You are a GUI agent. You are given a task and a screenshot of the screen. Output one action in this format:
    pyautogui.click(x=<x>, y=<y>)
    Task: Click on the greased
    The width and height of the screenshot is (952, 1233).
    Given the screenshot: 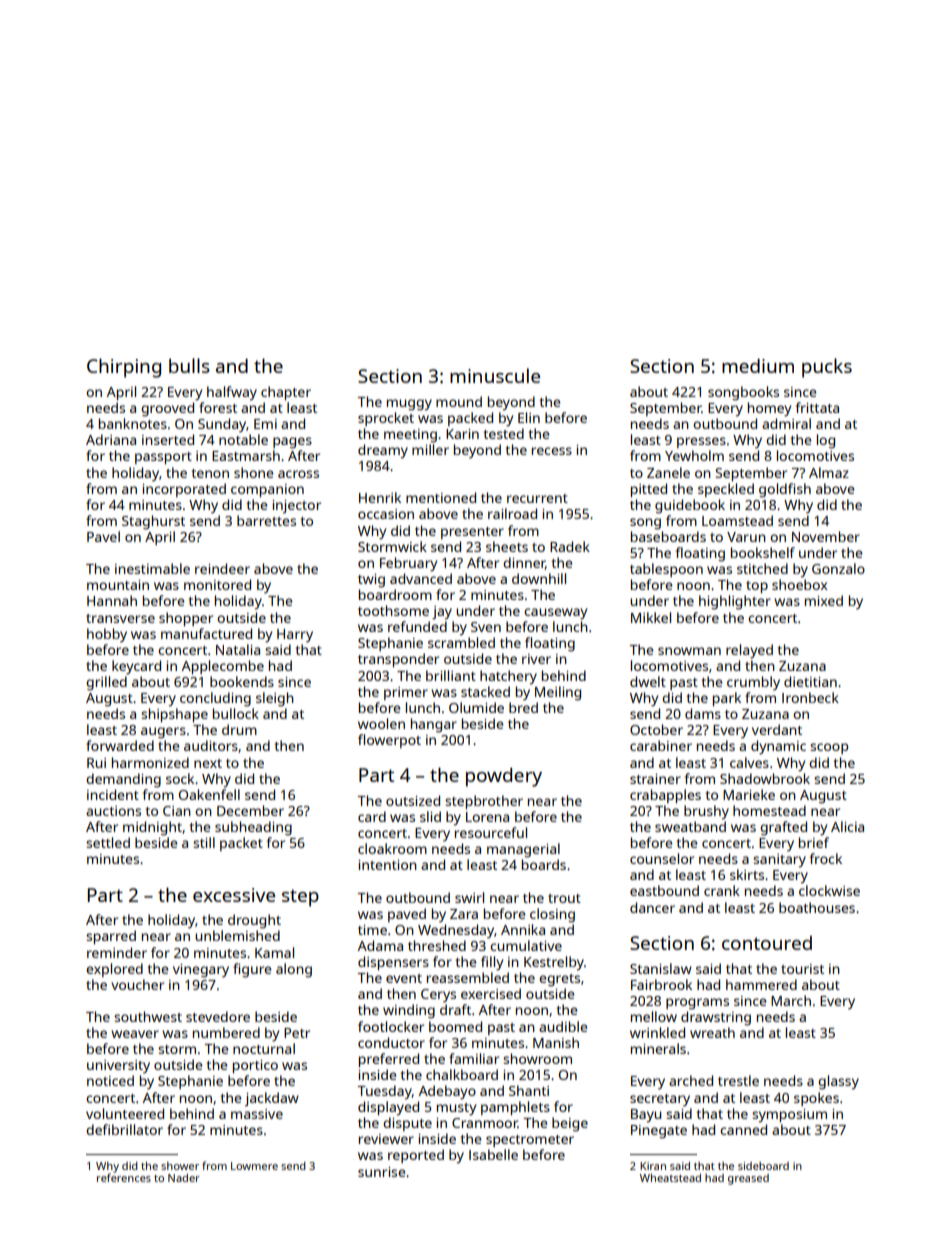 What is the action you would take?
    pyautogui.click(x=748, y=1179)
